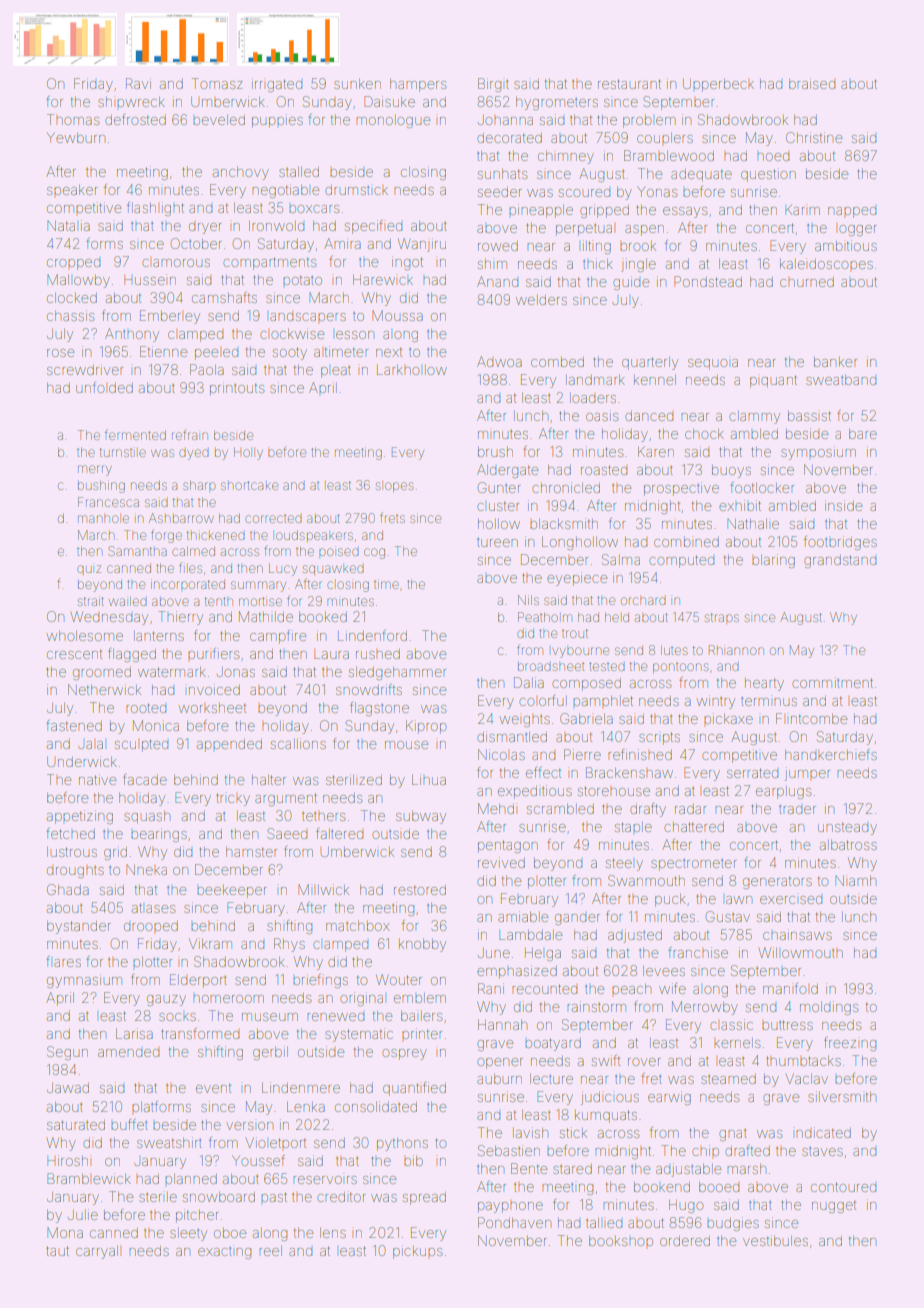  What do you see at coordinates (249, 485) in the screenshot?
I see `shortcake` at bounding box center [249, 485].
